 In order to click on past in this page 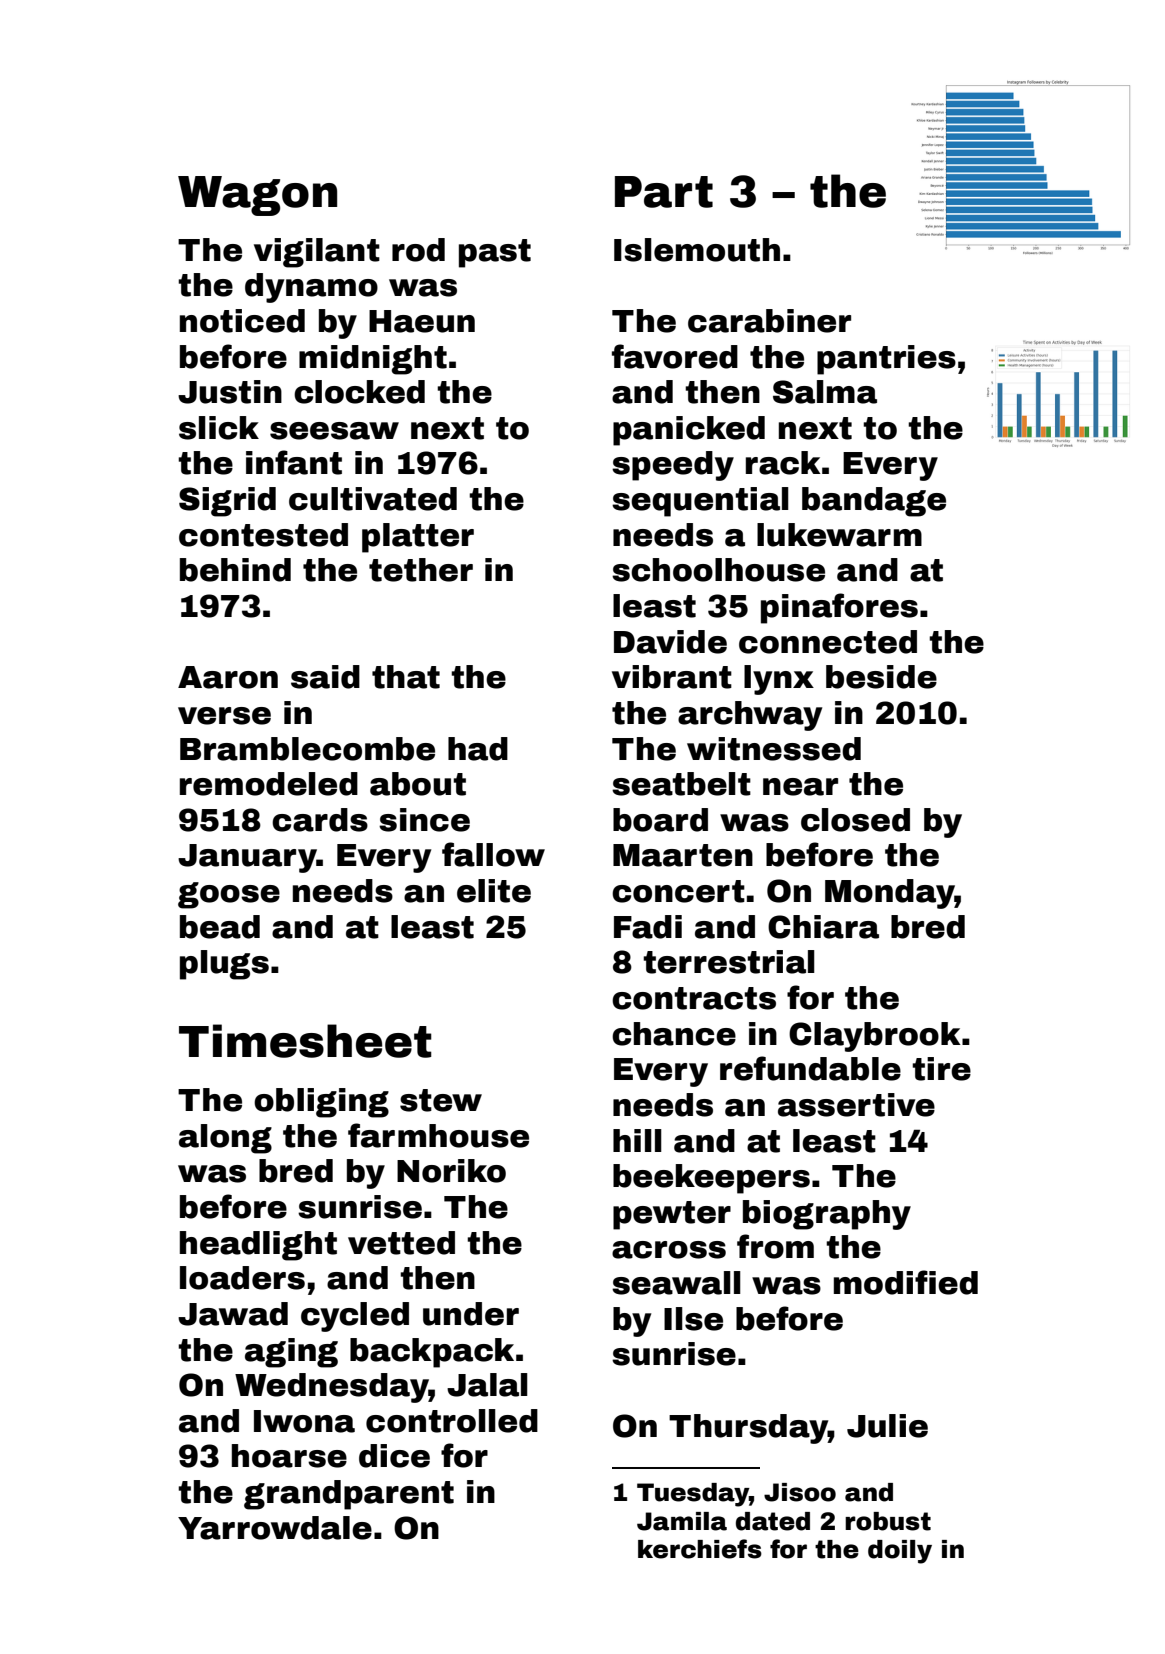, I will do `click(495, 253)`.
